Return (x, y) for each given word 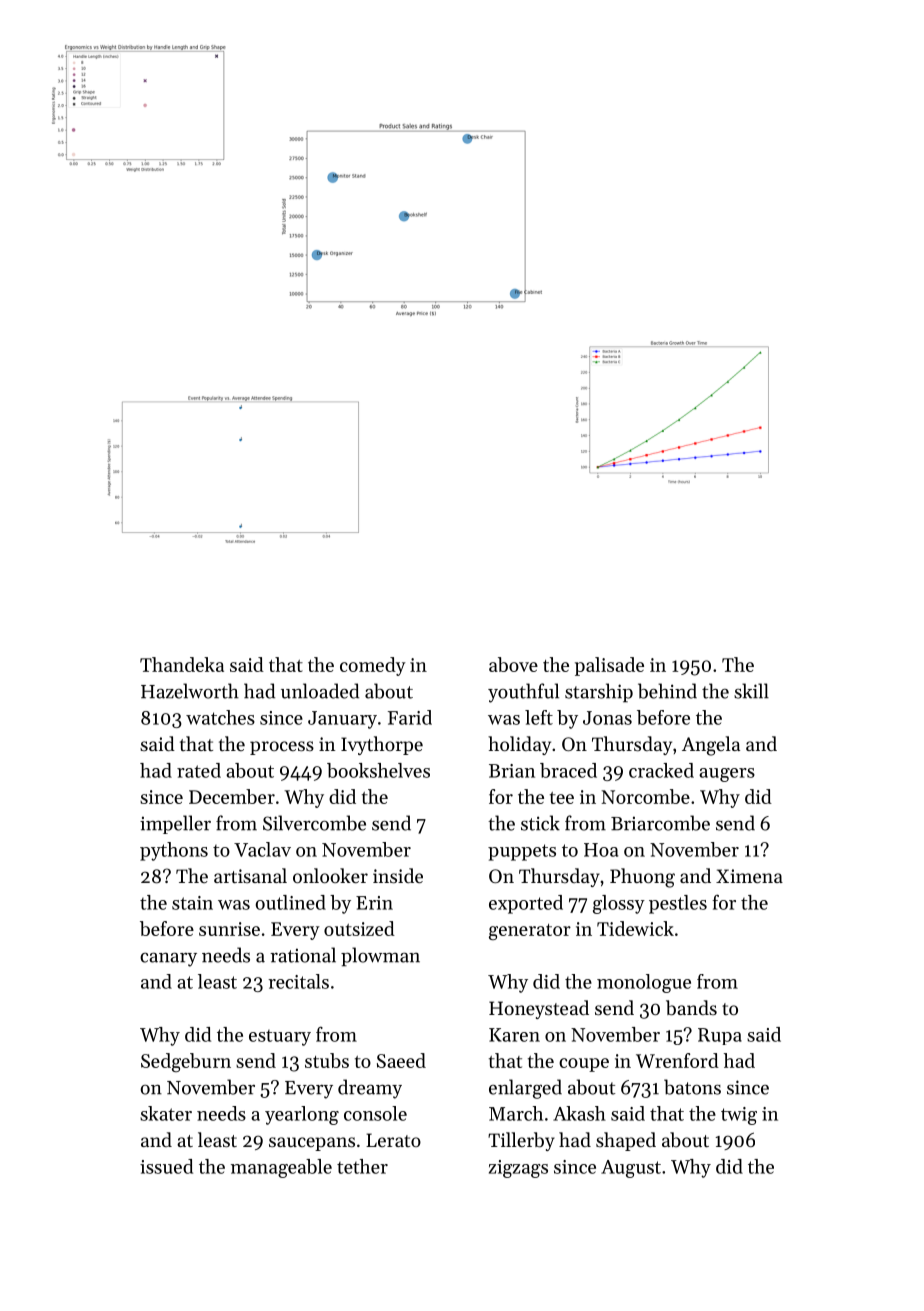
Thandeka (182, 664)
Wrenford (677, 1060)
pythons (174, 851)
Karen (514, 1035)
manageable (281, 1168)
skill (751, 691)
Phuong (642, 878)
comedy (373, 666)
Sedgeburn (186, 1062)
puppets (522, 852)
